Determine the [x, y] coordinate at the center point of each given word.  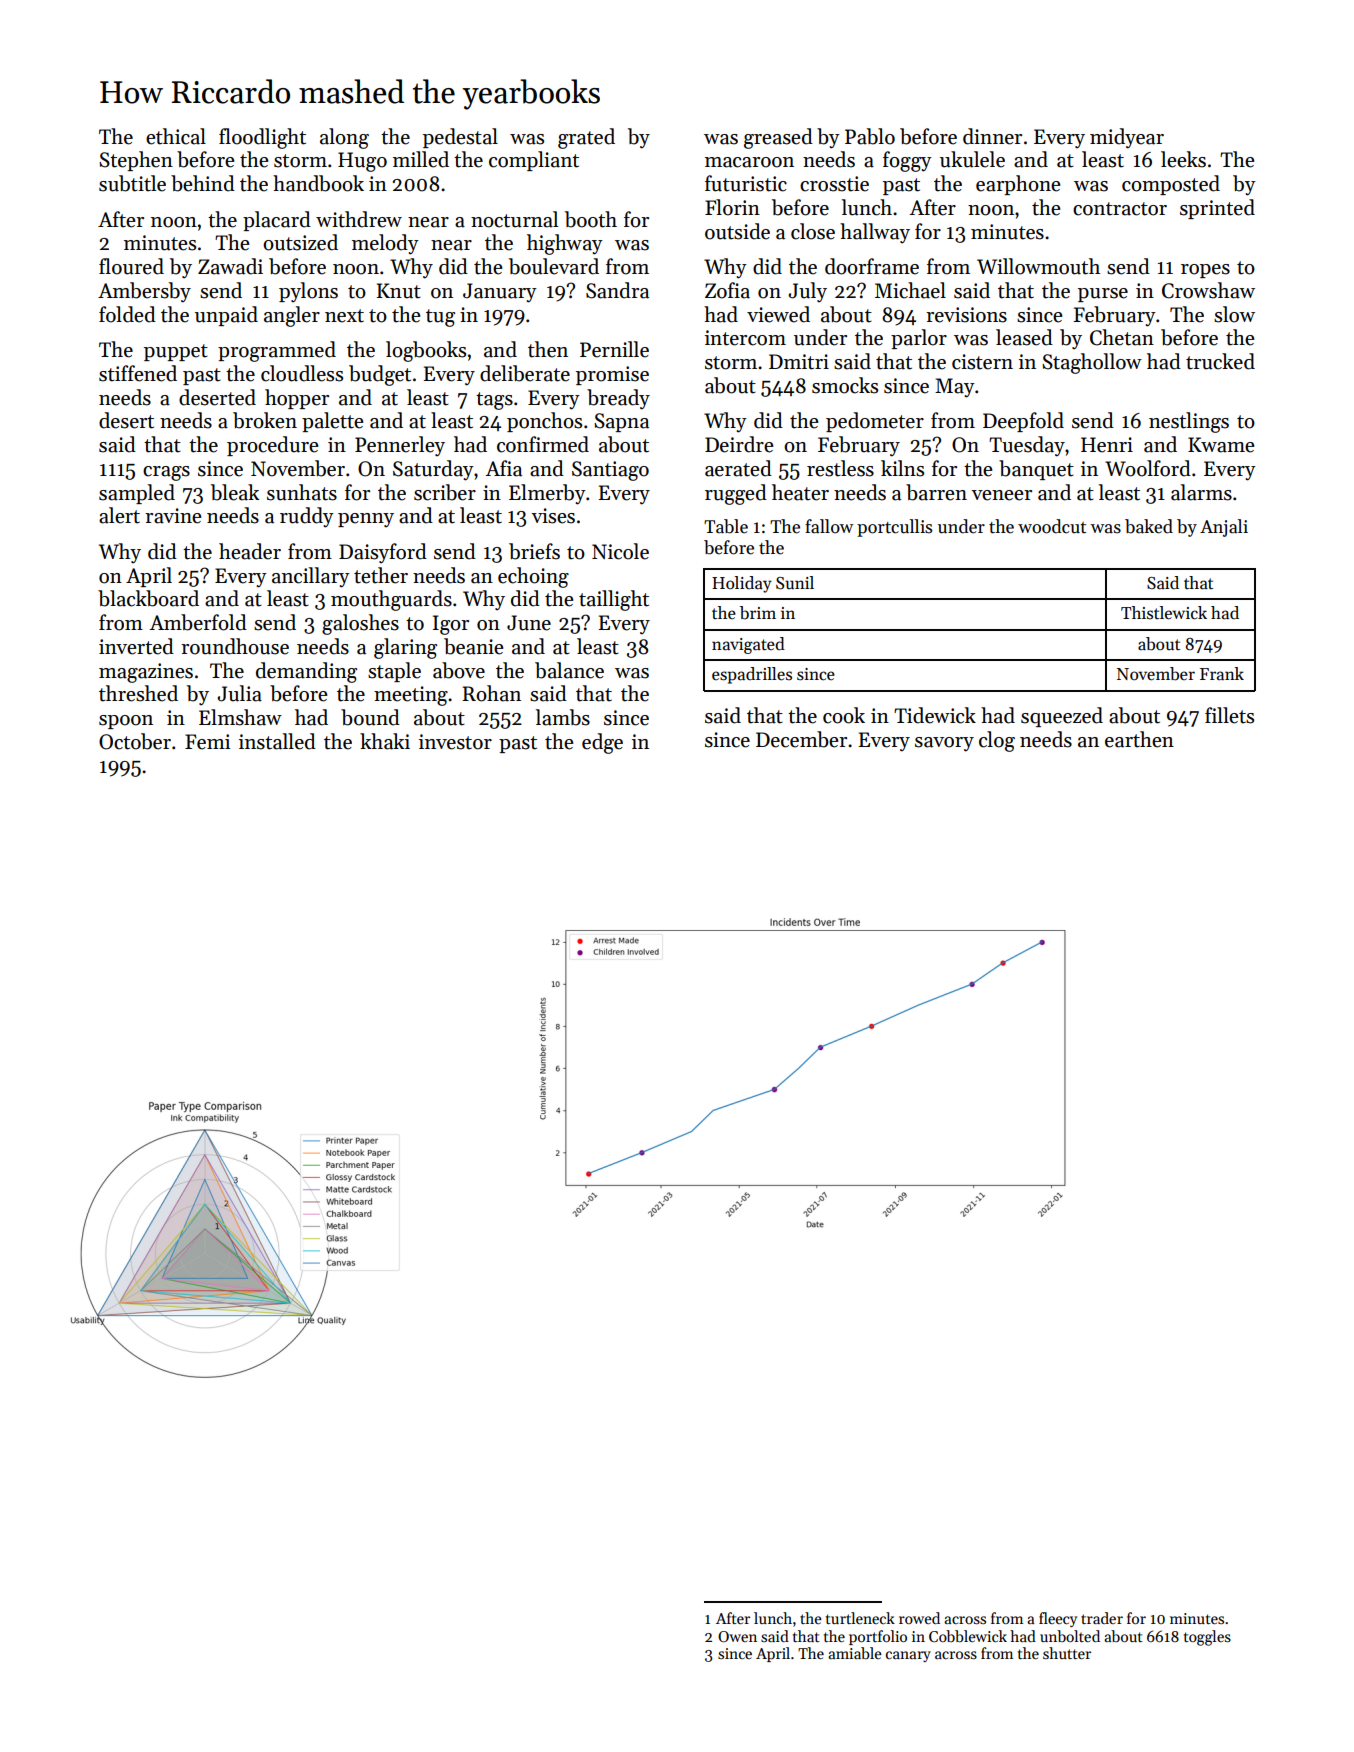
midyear [1127, 138]
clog [997, 741]
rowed [919, 1618]
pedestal [460, 138]
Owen [737, 1636]
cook [844, 715]
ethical [176, 136]
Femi [207, 742]
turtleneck [860, 1618]
